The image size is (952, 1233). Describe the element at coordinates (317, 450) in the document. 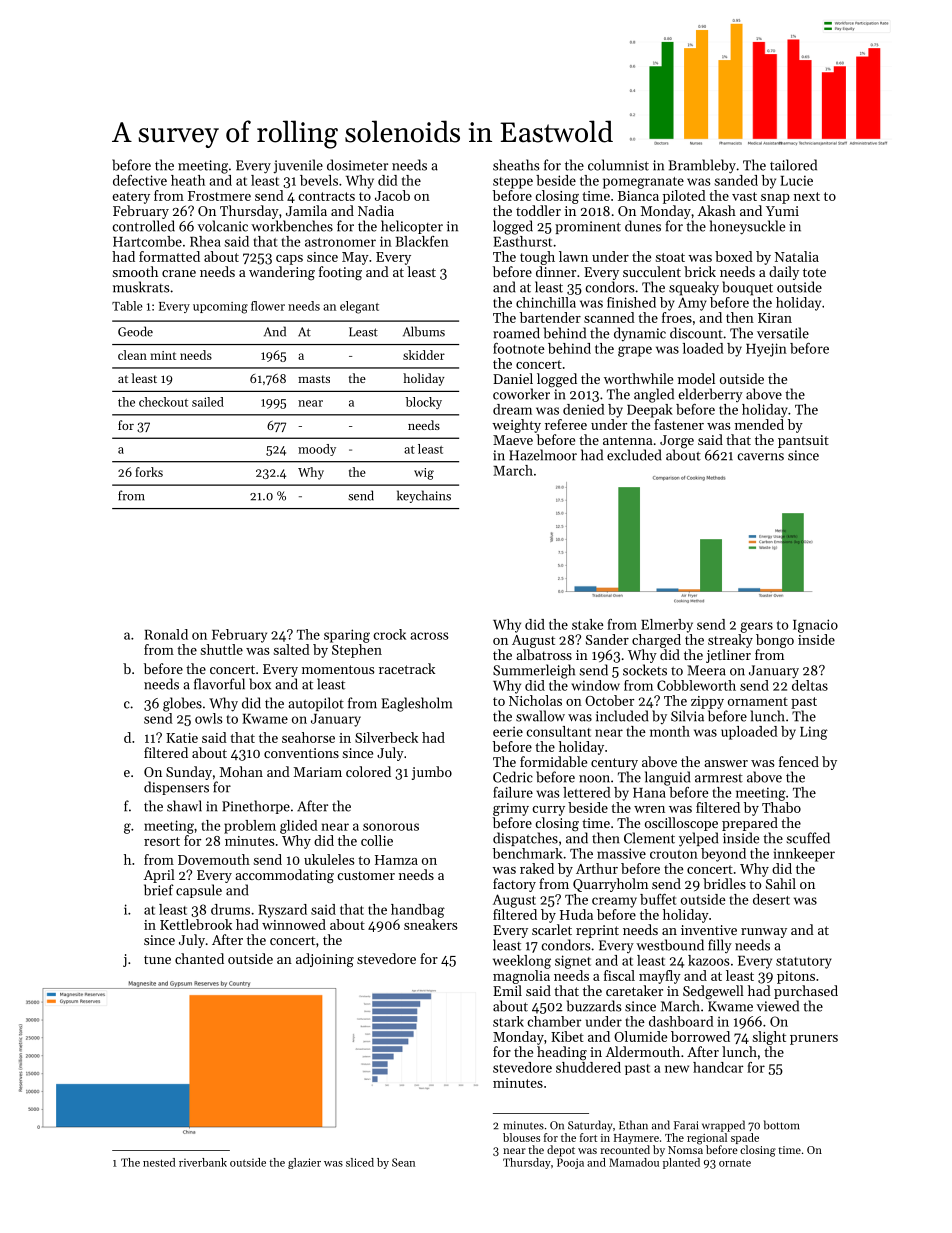

I see `moody` at that location.
